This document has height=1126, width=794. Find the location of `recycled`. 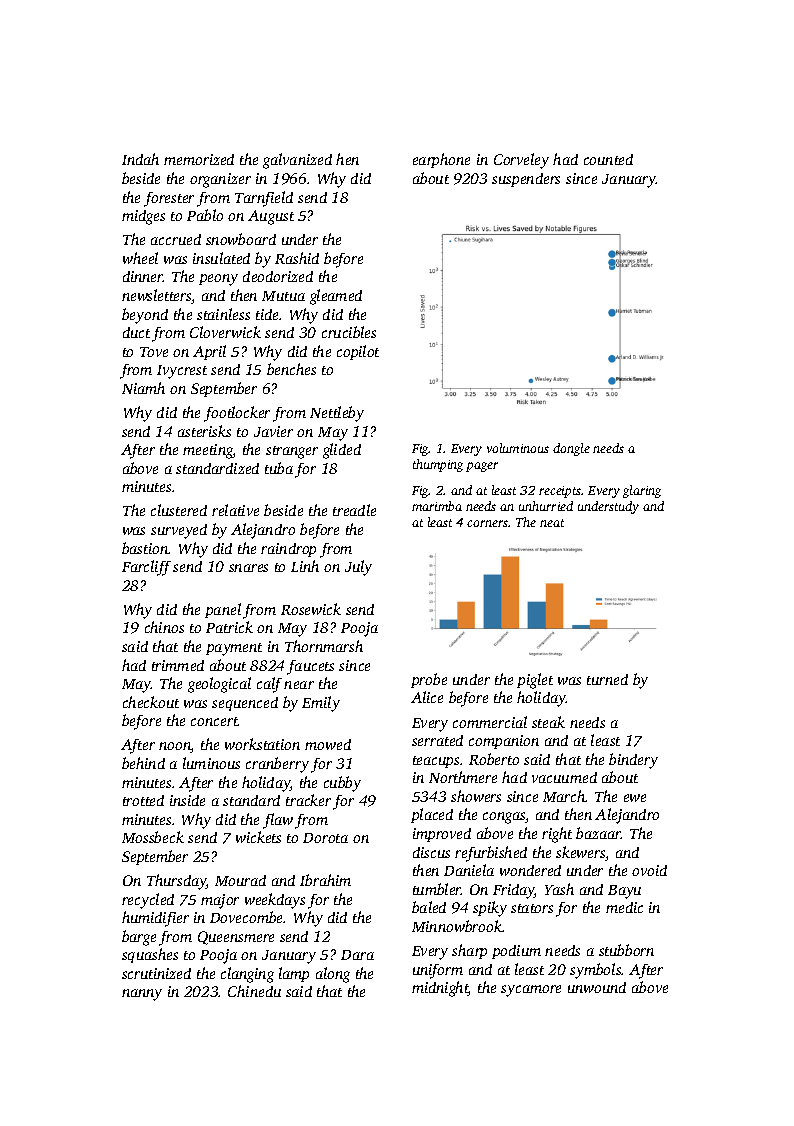

recycled is located at coordinates (148, 901).
